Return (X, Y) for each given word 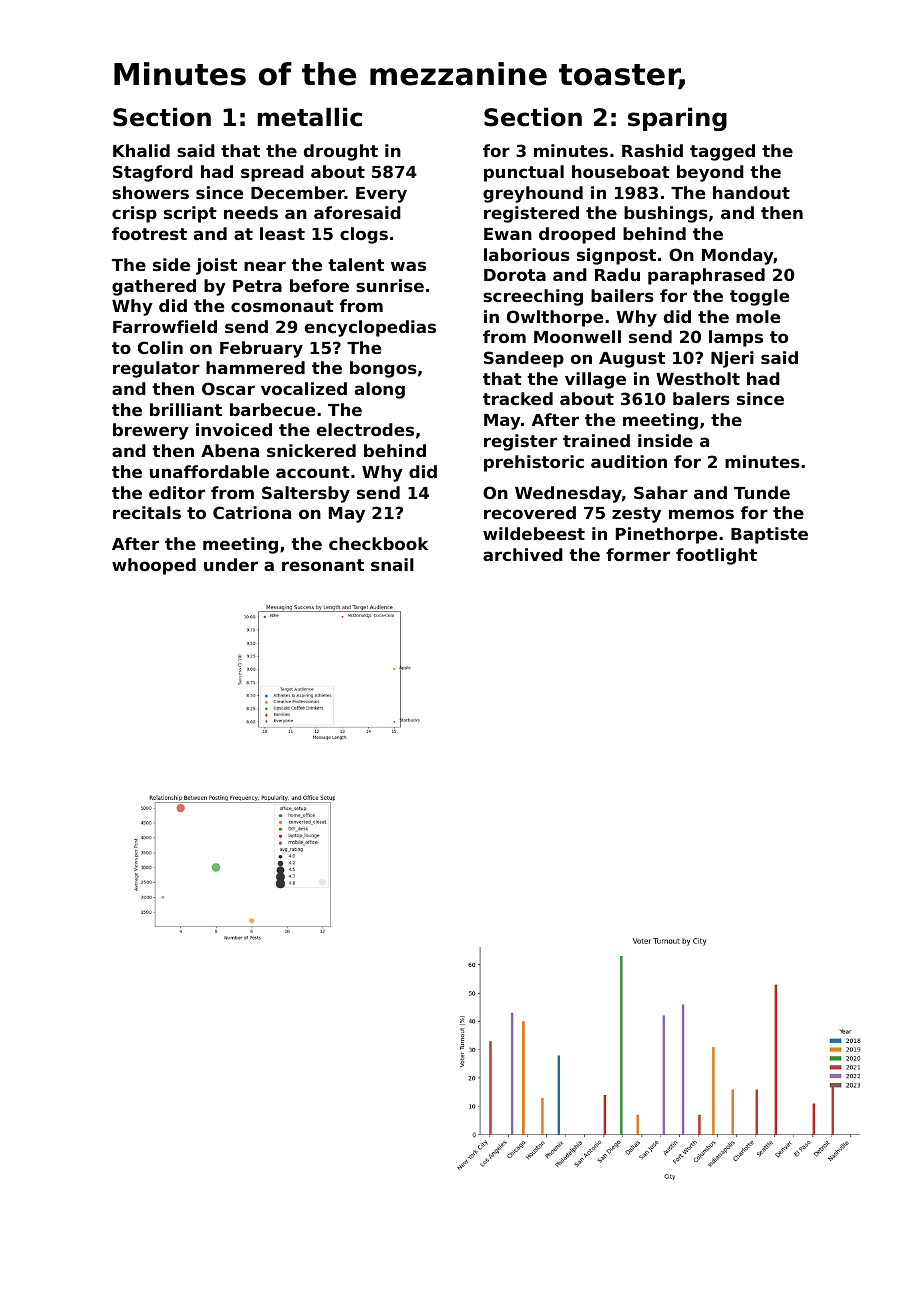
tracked (518, 398)
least (282, 233)
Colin (160, 347)
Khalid (141, 150)
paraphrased (706, 276)
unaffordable (209, 471)
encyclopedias (370, 328)
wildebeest (534, 533)
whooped (154, 566)
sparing (677, 119)
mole (758, 316)
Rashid (652, 150)
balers (701, 398)
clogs (364, 235)
